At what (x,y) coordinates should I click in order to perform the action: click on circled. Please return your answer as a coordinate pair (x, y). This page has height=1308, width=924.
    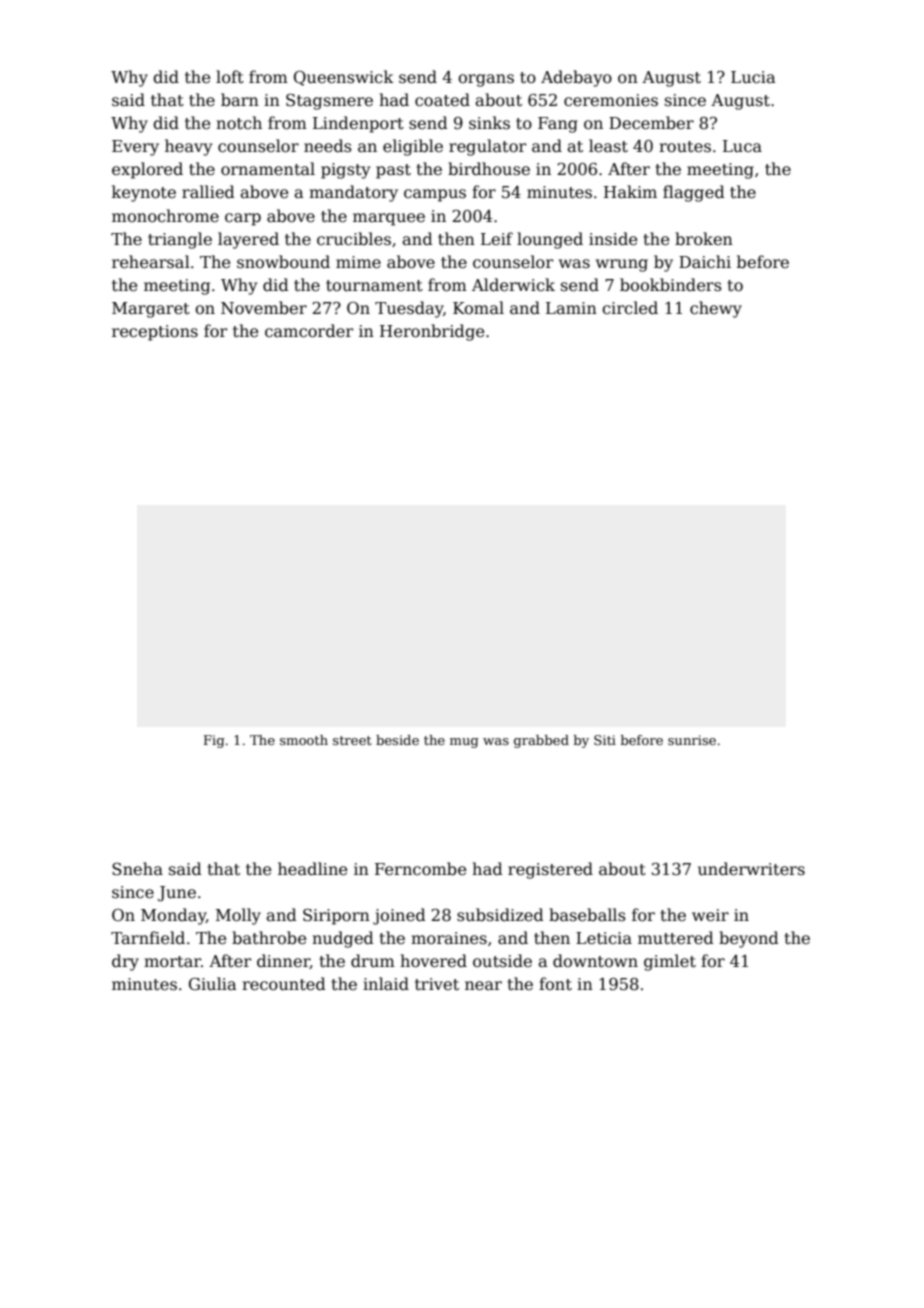
    Looking at the image, I should click on (630, 308).
